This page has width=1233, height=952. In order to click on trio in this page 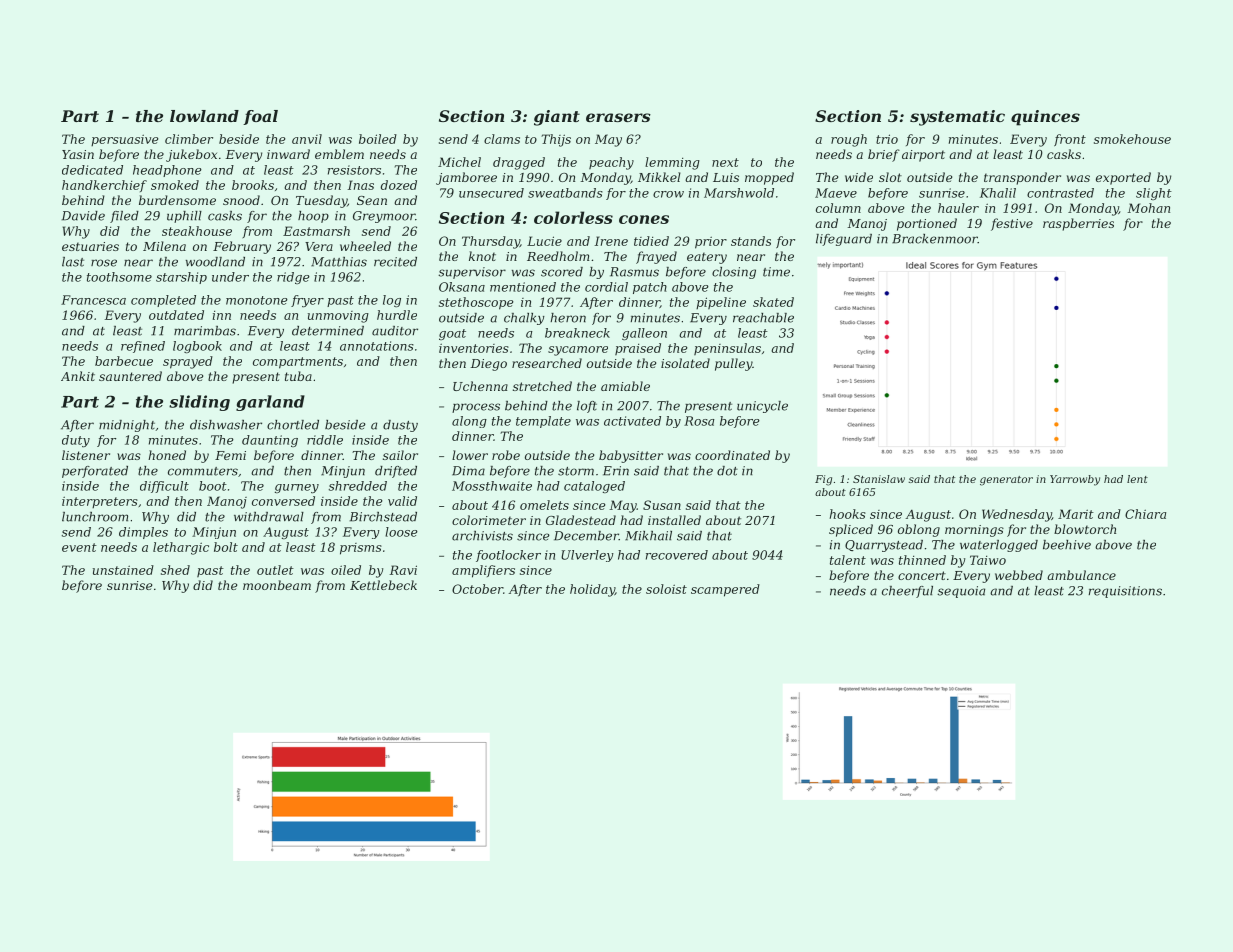, I will do `click(887, 139)`.
